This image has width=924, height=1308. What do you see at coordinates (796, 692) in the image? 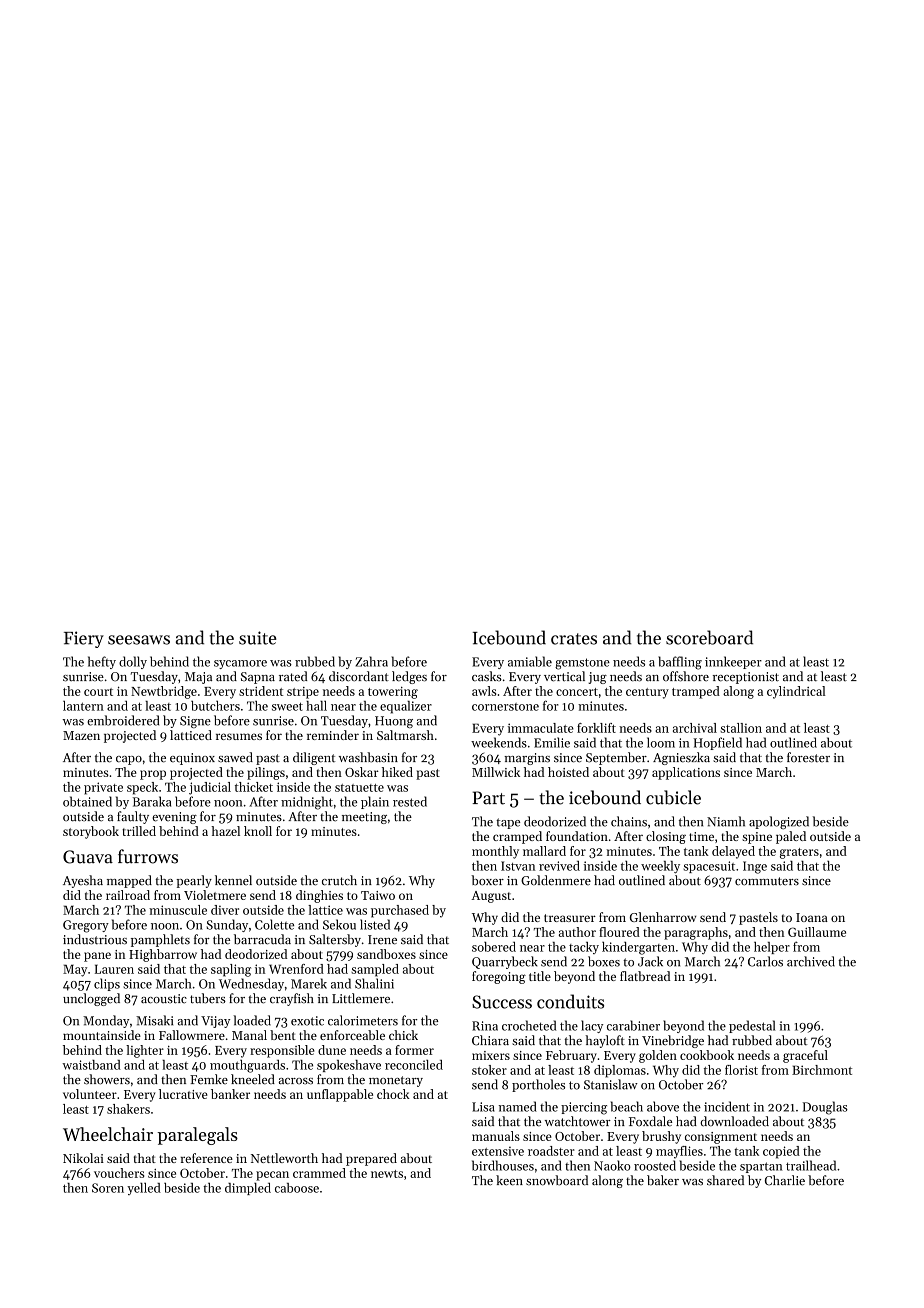
I see `cylindrical` at bounding box center [796, 692].
